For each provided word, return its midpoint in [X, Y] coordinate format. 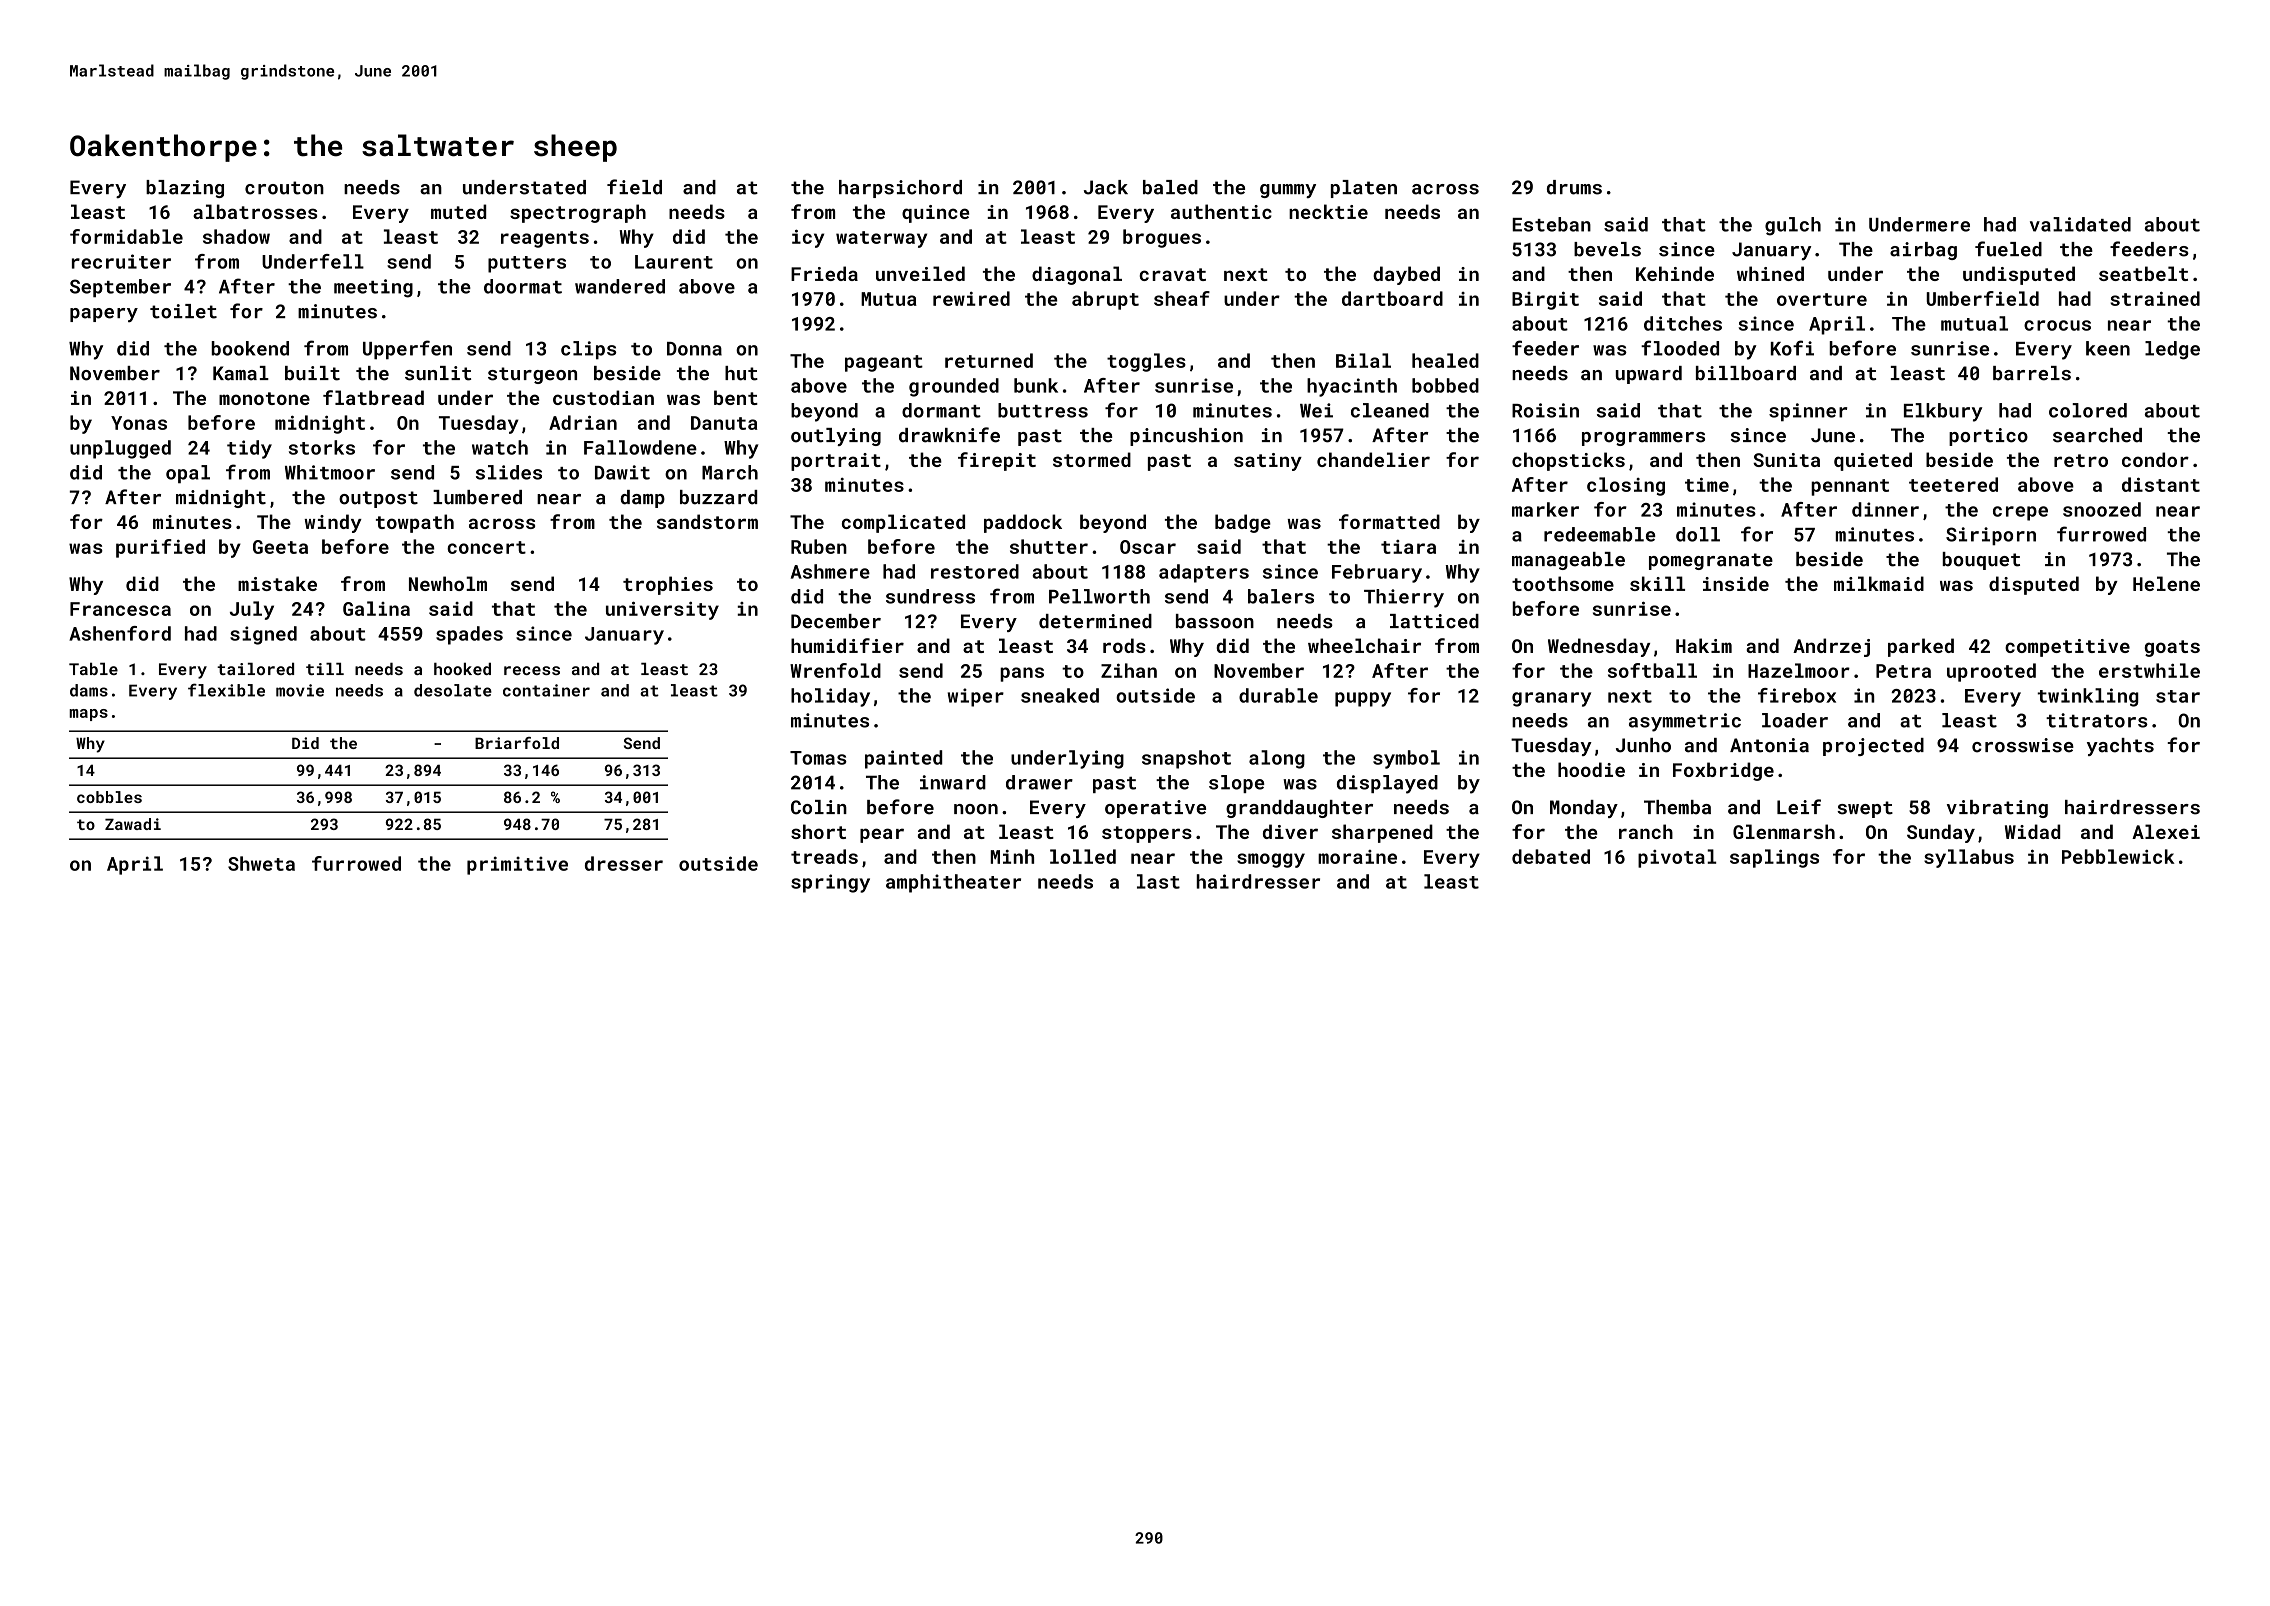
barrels [2032, 373]
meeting [373, 288]
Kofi [1792, 348]
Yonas [139, 423]
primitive [517, 865]
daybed [1406, 275]
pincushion [1186, 437]
